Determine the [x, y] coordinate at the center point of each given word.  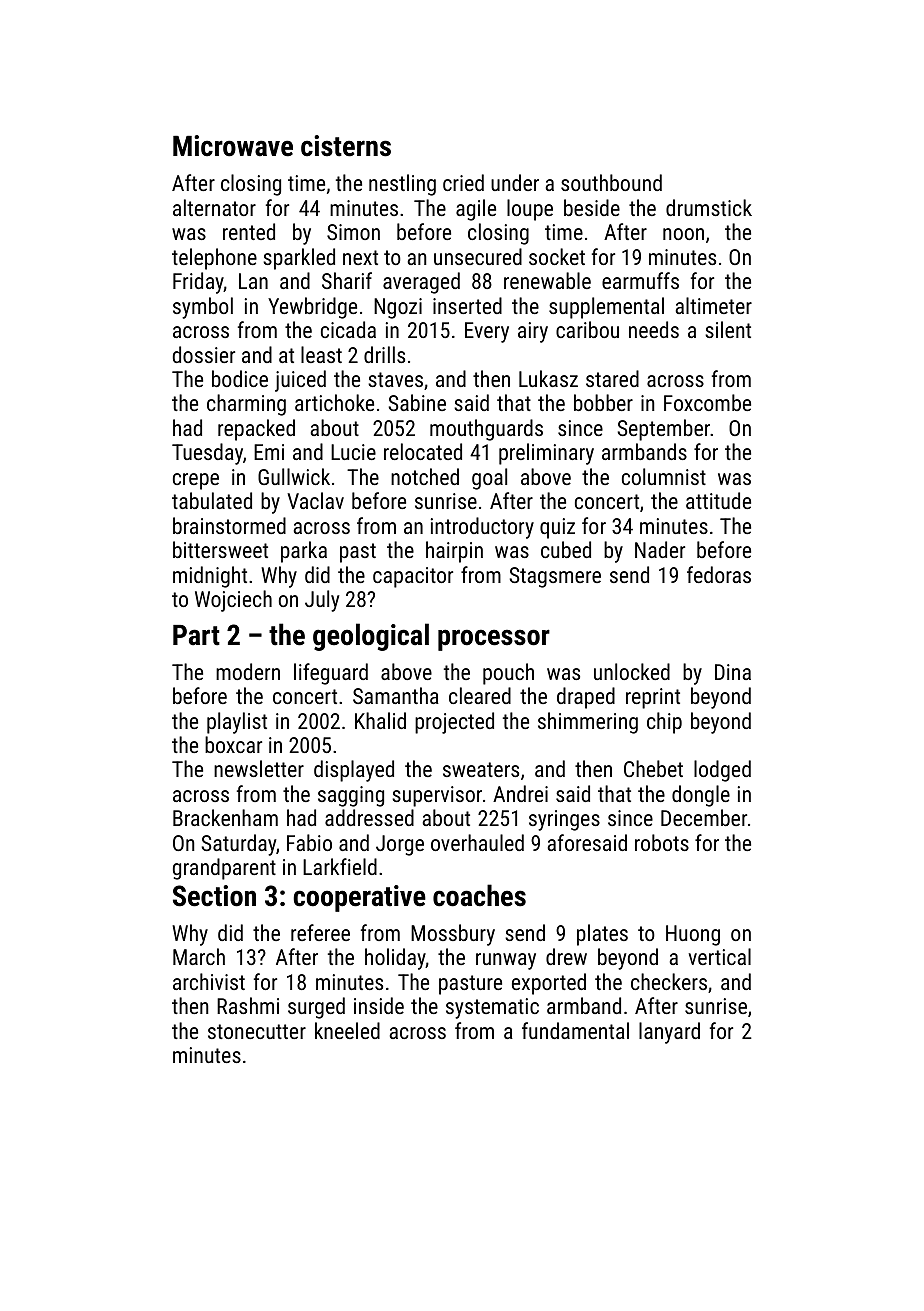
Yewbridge [312, 308]
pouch [508, 674]
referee [320, 932]
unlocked [632, 671]
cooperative [359, 898]
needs [654, 329]
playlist [237, 723]
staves [395, 379]
